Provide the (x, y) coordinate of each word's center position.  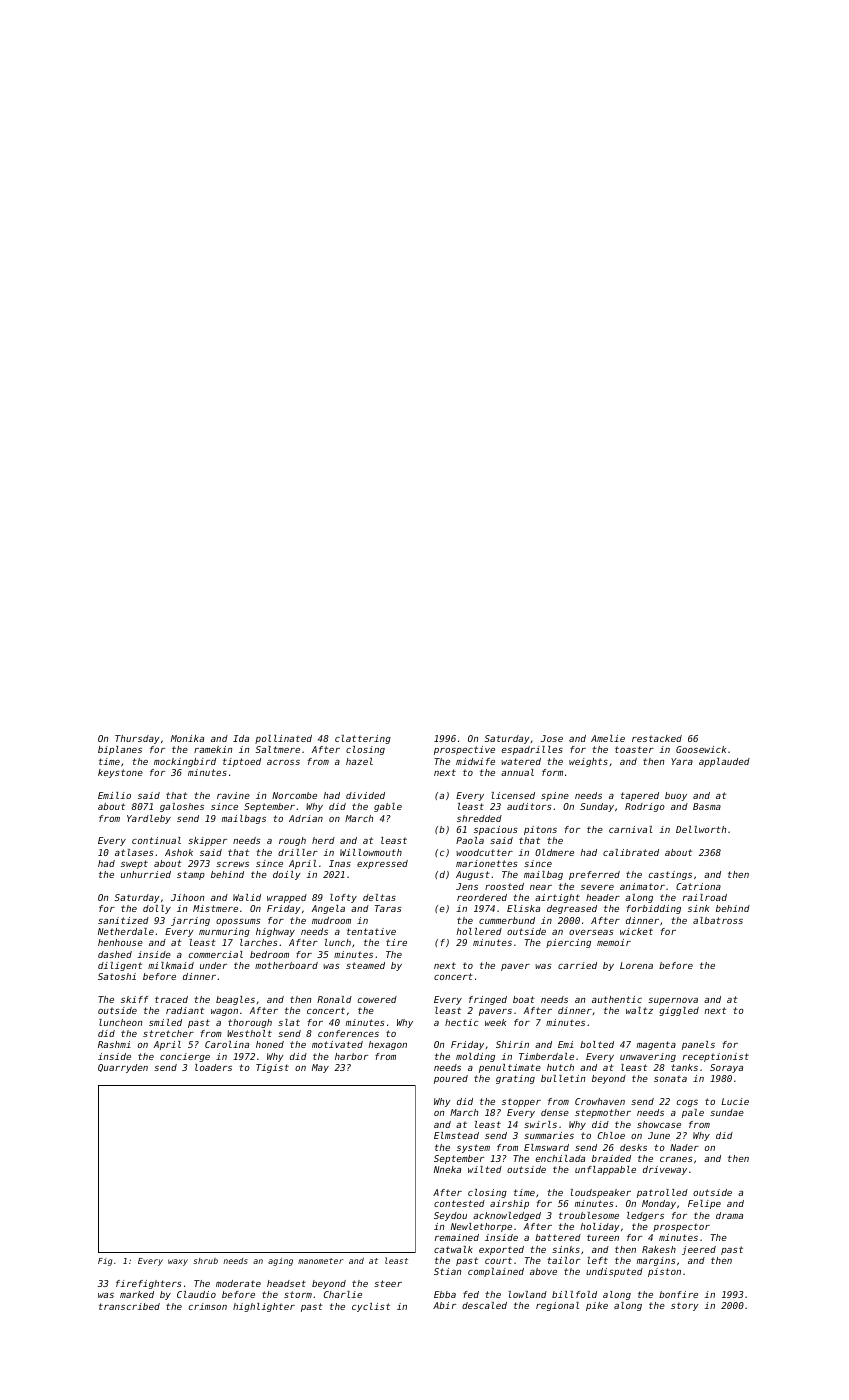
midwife (475, 761)
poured (451, 1079)
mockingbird (185, 762)
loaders (213, 1067)
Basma (707, 806)
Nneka (447, 1169)
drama (729, 1215)
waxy (178, 1262)
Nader (684, 1147)
